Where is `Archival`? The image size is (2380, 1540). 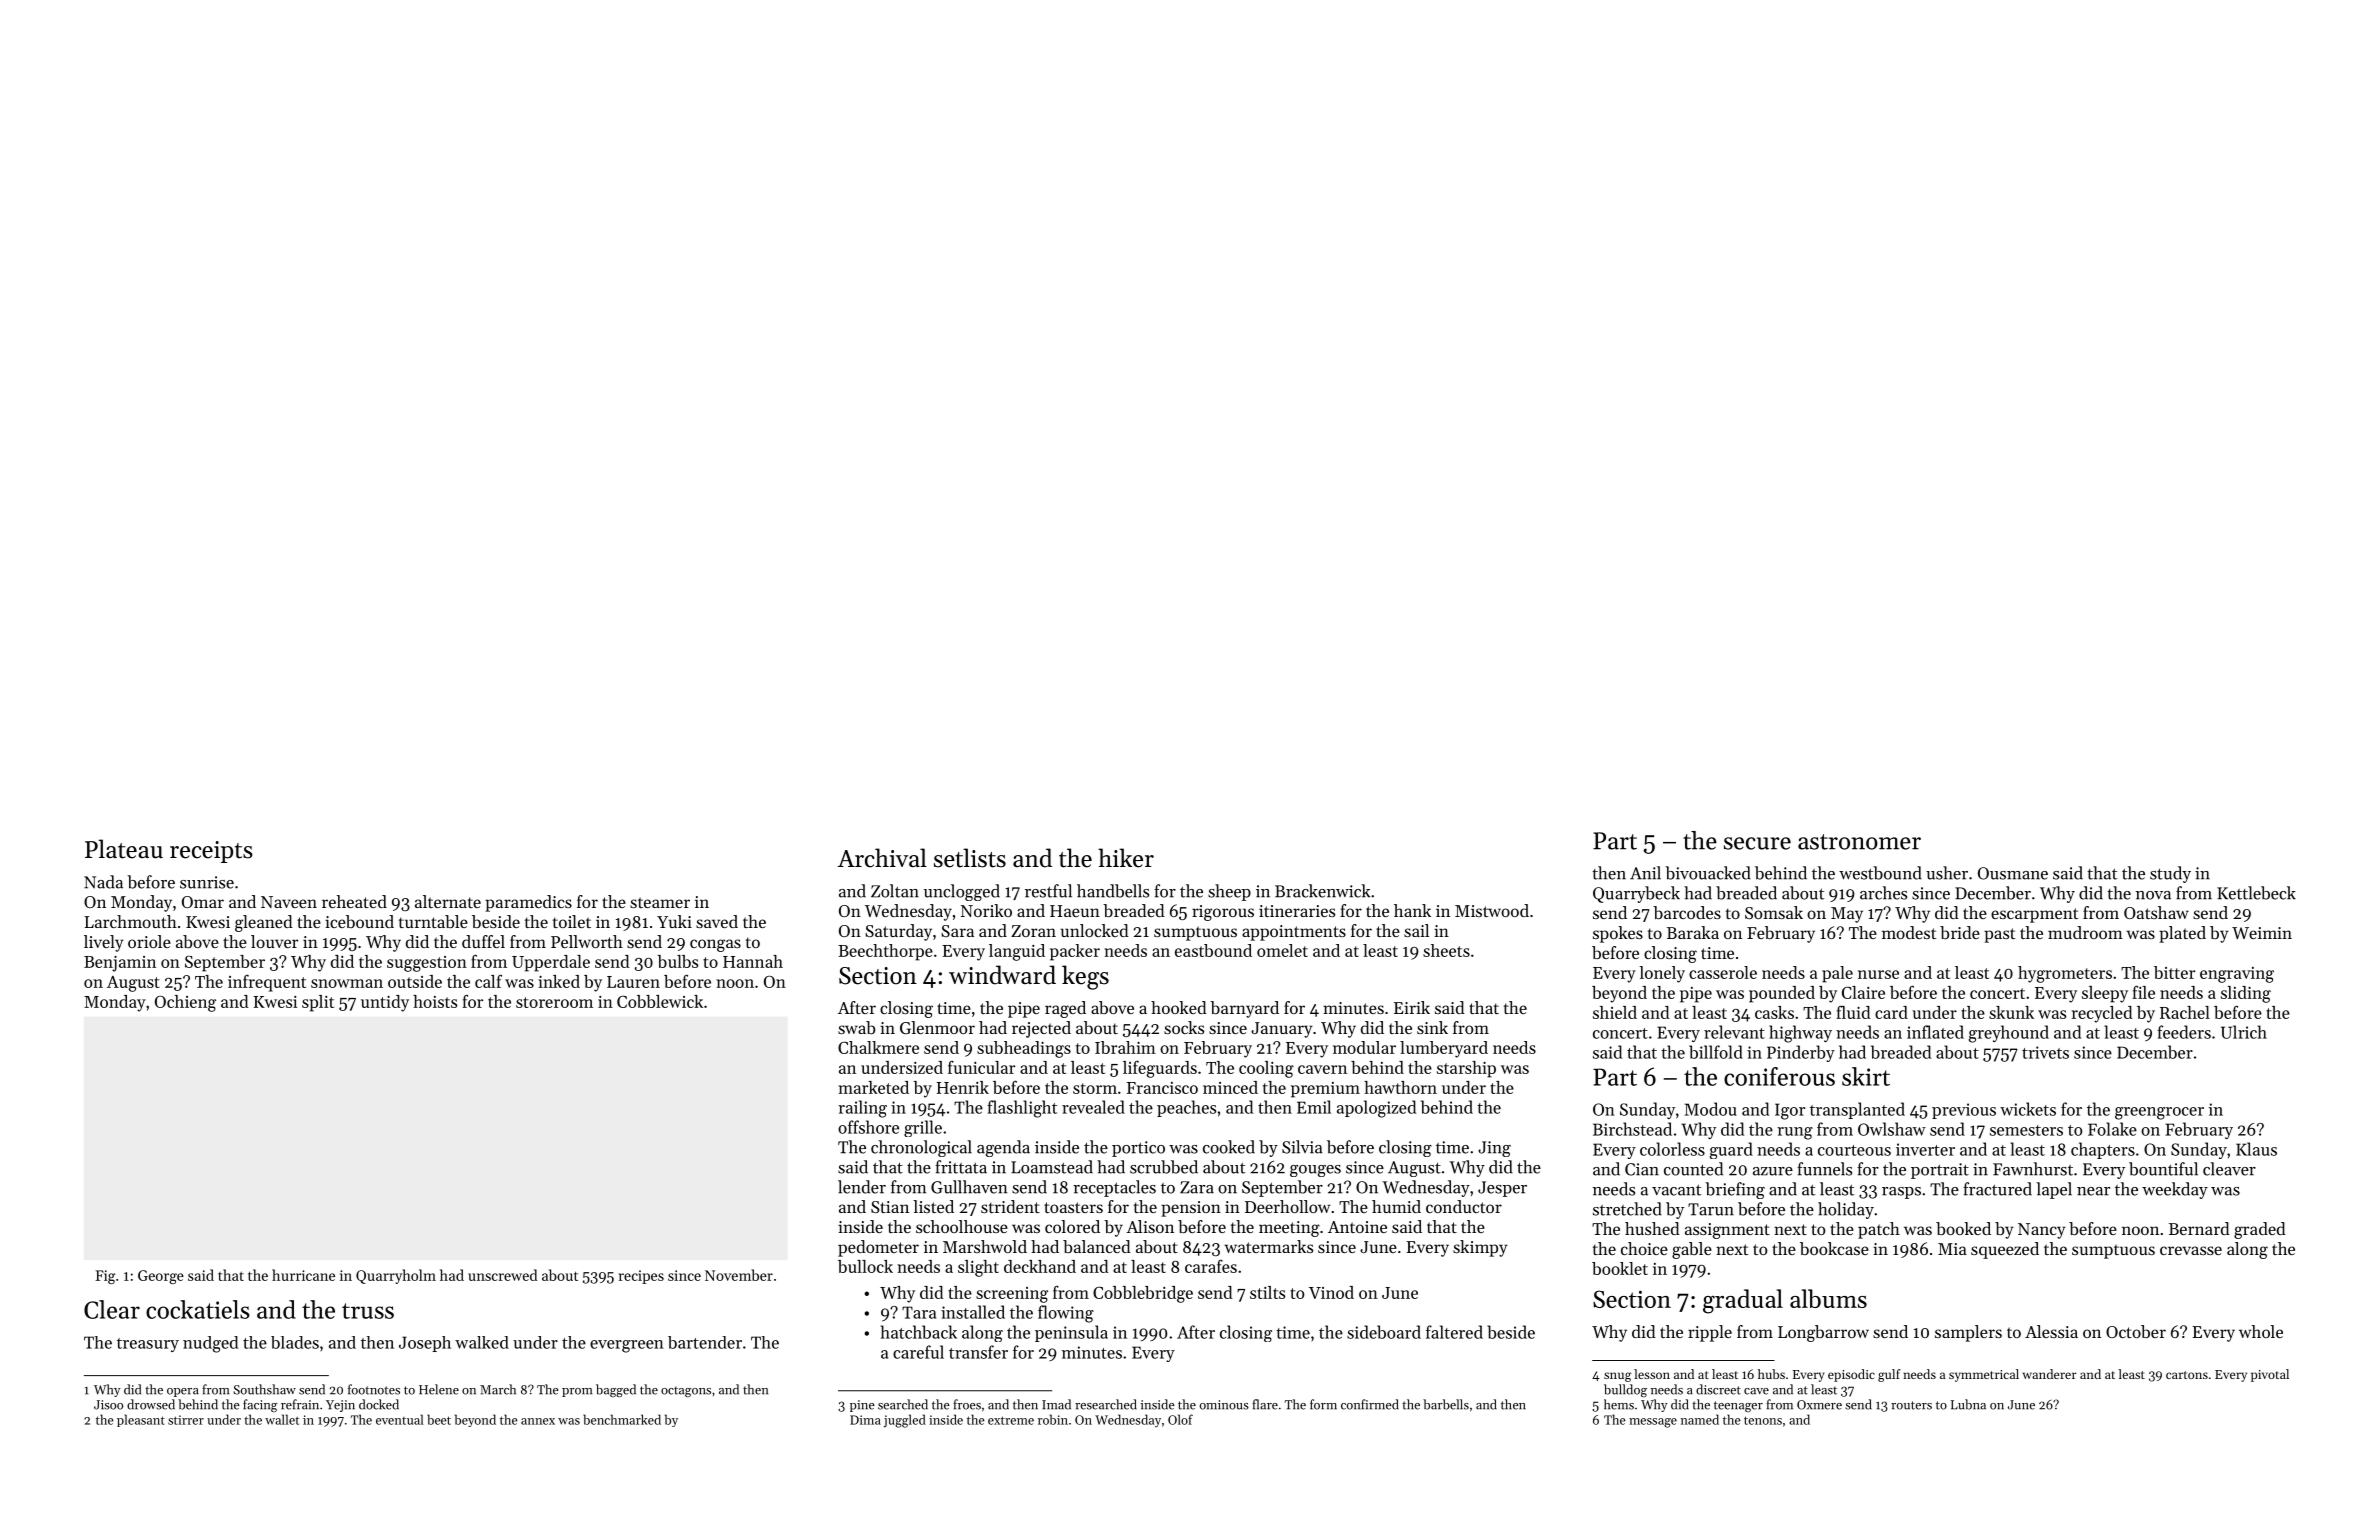
Archival is located at coordinates (882, 858).
